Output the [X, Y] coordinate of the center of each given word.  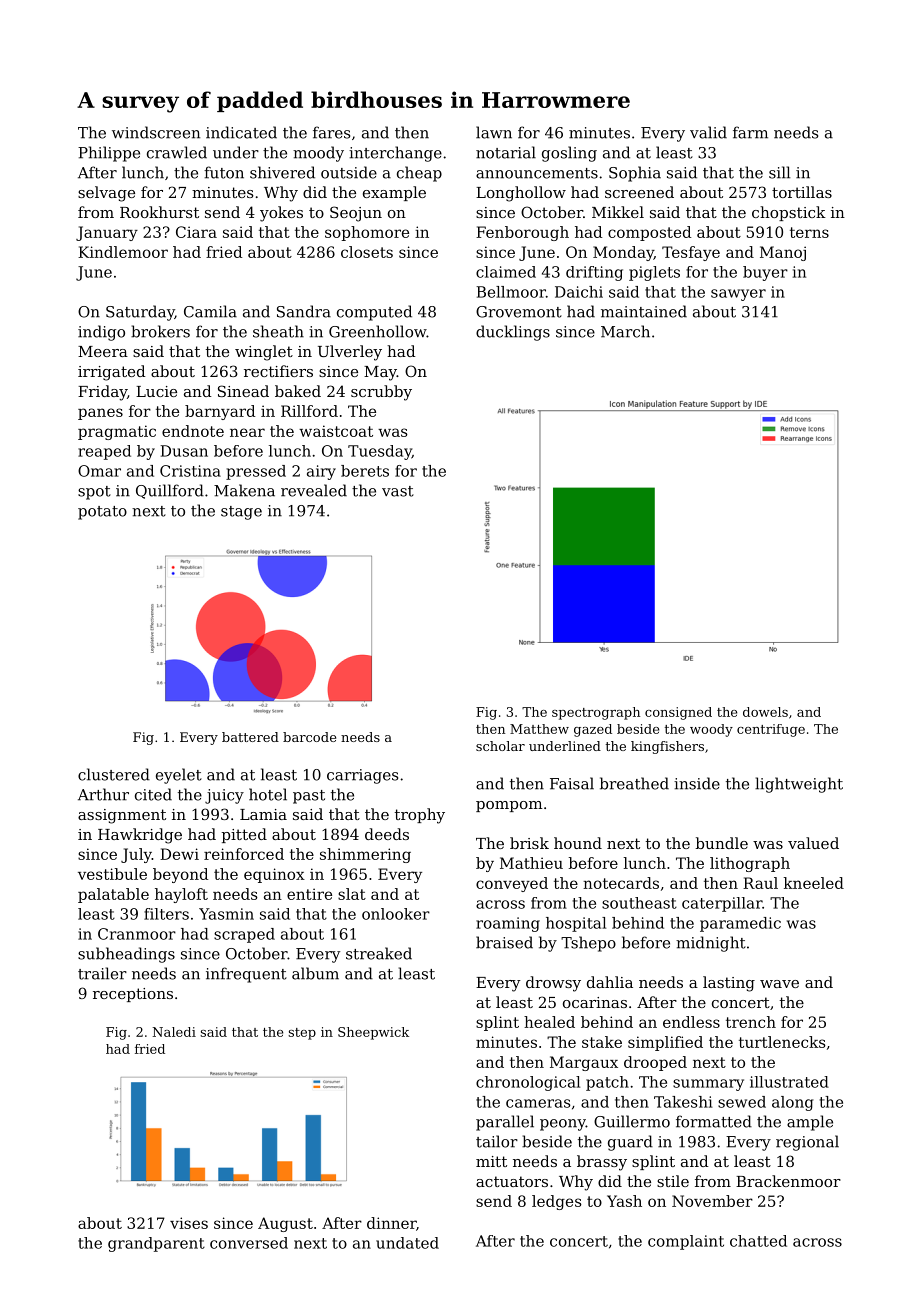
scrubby [381, 393]
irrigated [112, 373]
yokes [281, 214]
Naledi [174, 1032]
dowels [765, 712]
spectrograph [596, 713]
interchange [395, 154]
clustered [114, 774]
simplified [665, 1043]
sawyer [738, 295]
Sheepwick [373, 1033]
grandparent [156, 1244]
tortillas [802, 192]
